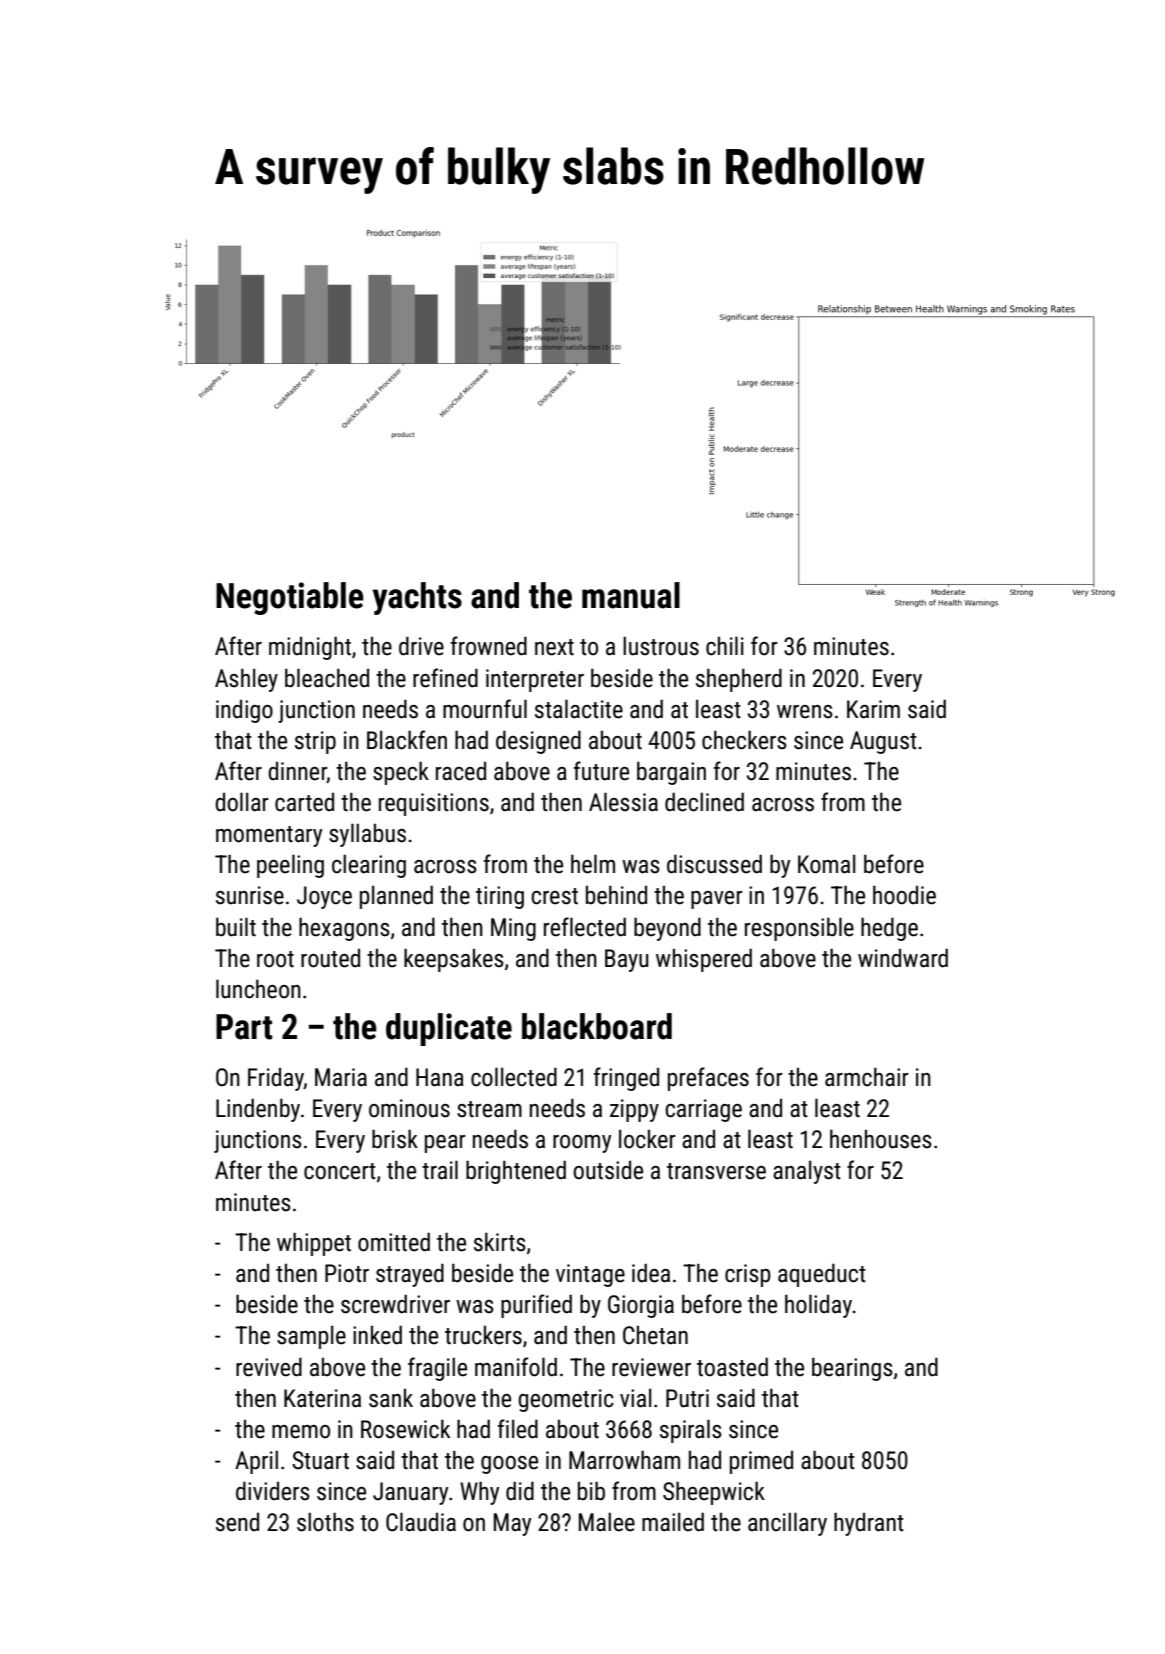 The image size is (1165, 1654). What do you see at coordinates (631, 595) in the image?
I see `manual` at bounding box center [631, 595].
